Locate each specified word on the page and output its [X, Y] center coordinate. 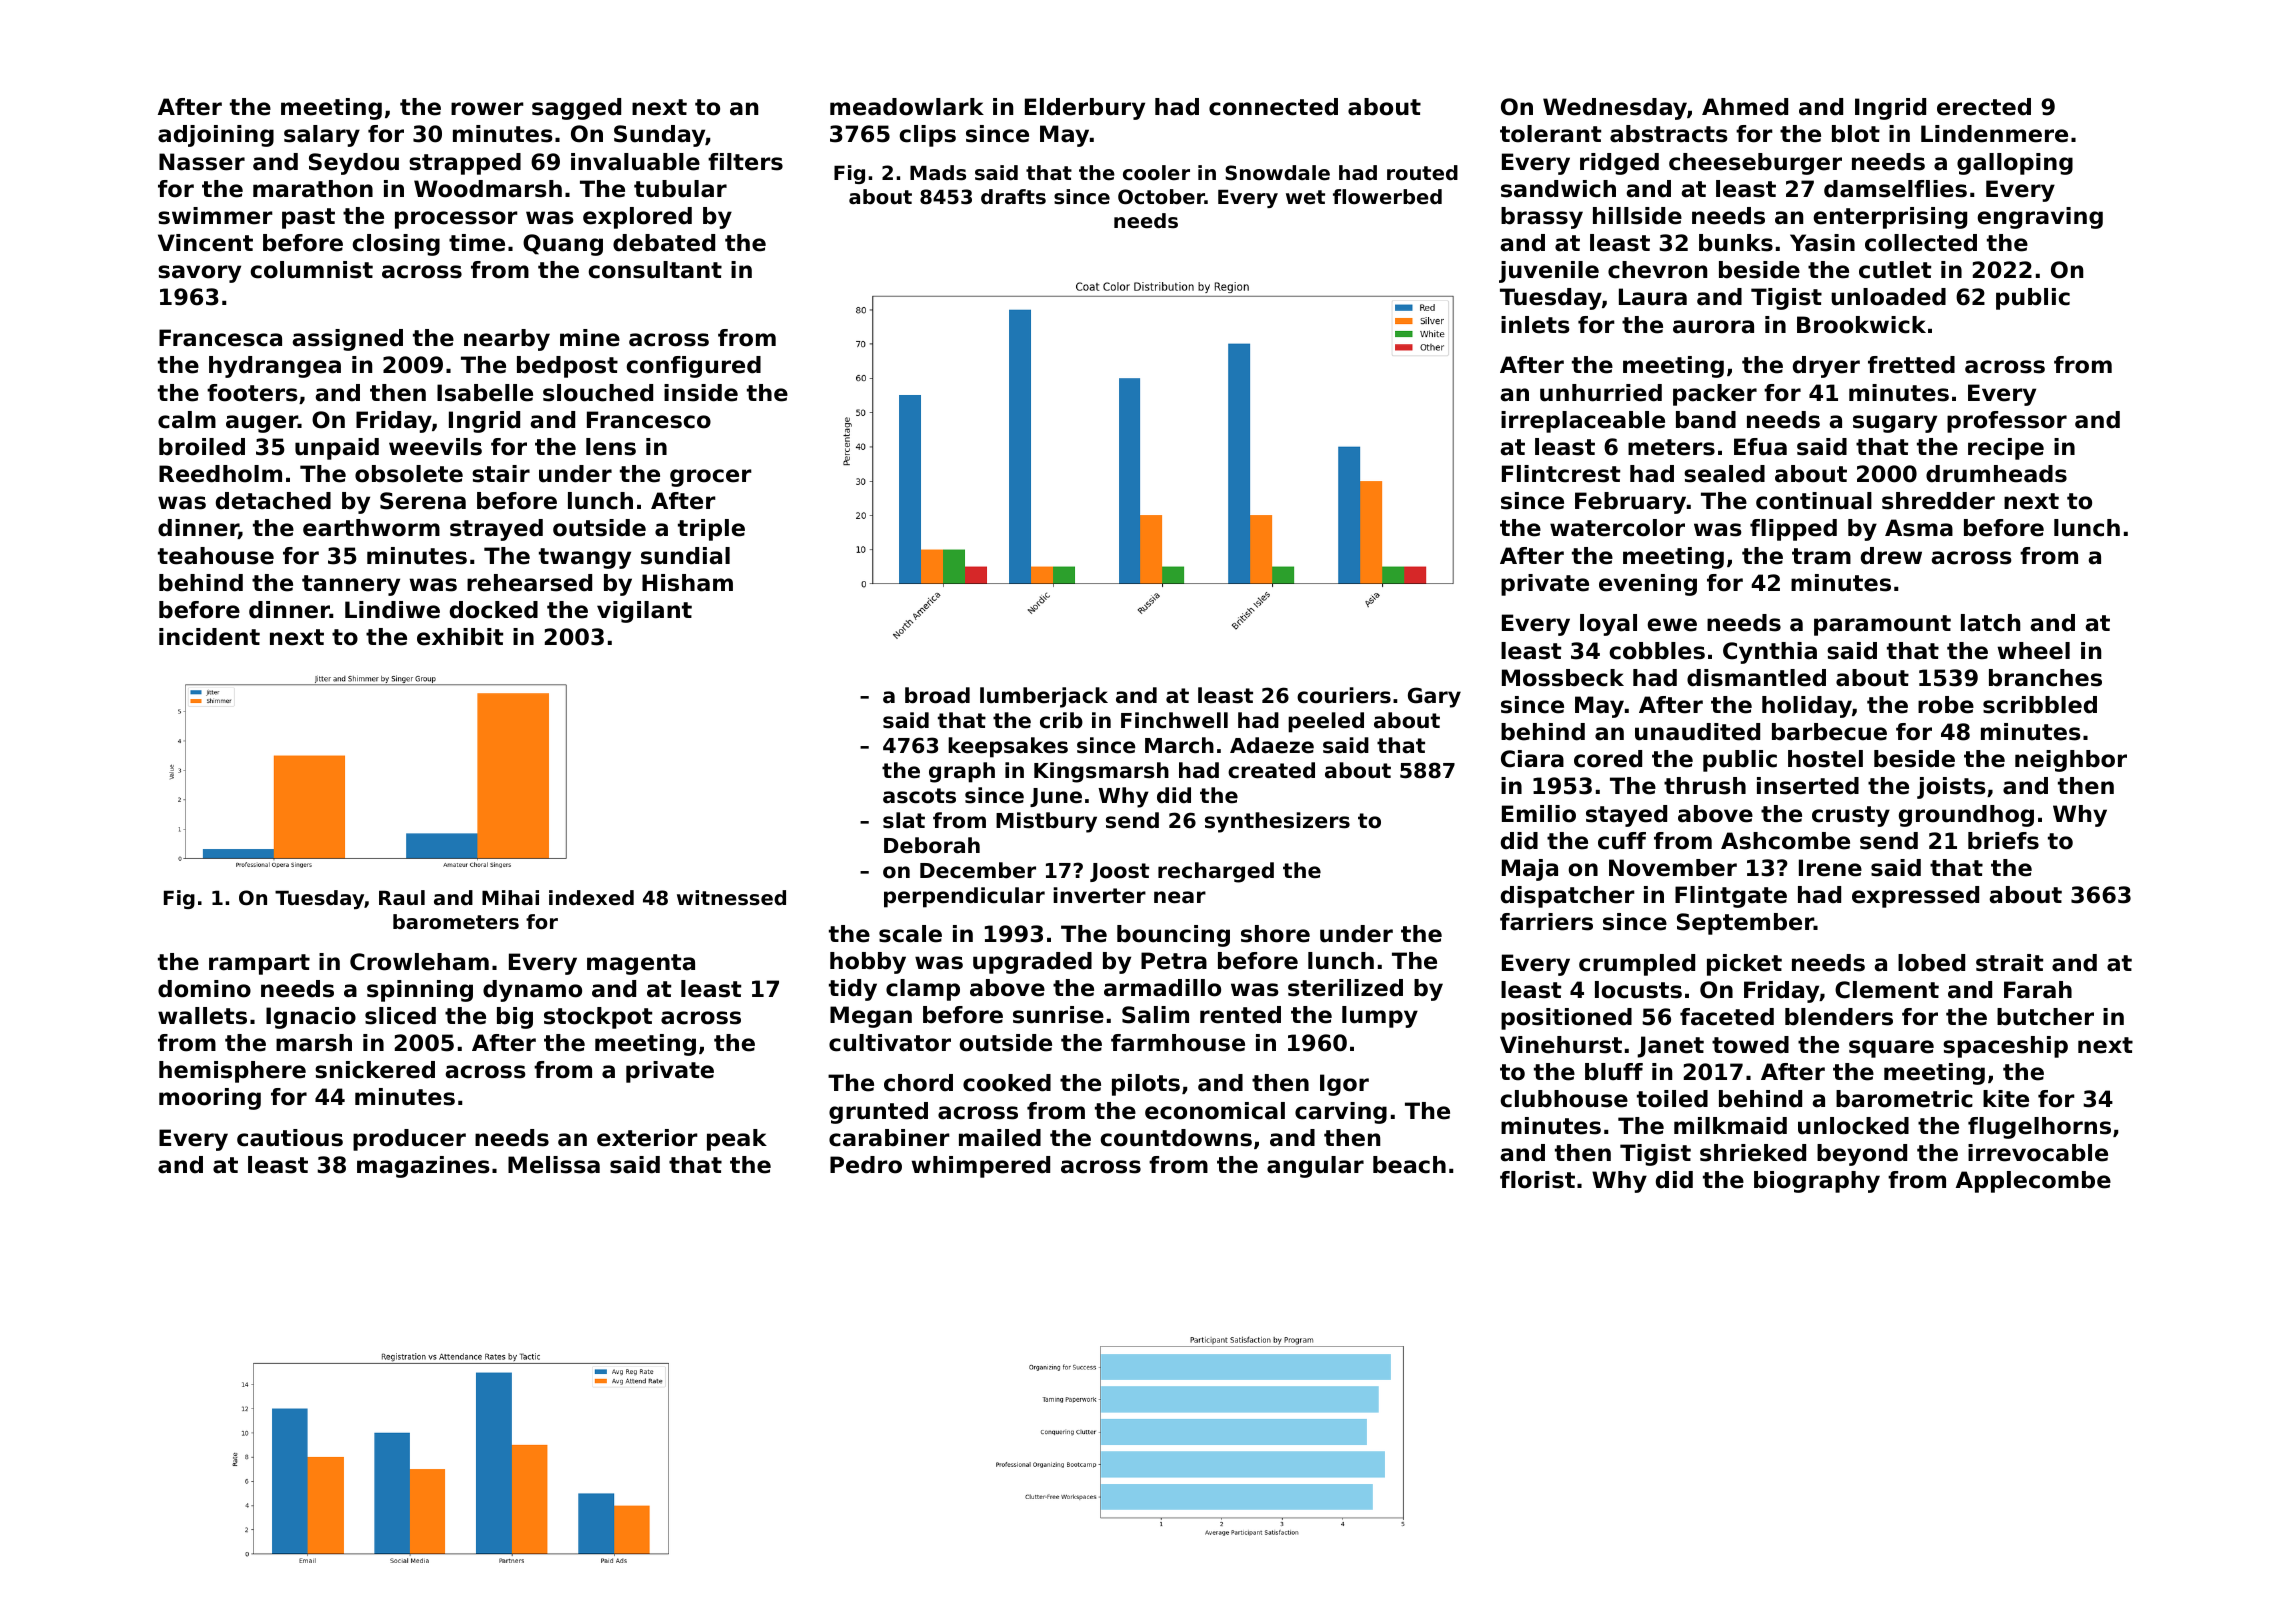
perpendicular [964, 897]
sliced [400, 1016]
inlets [1535, 325]
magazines [423, 1167]
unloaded [1888, 297]
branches [2045, 678]
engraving [2040, 218]
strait [2009, 963]
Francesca [220, 338]
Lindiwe [392, 610]
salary [322, 136]
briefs [2003, 841]
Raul [402, 898]
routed [1422, 173]
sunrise [1058, 1015]
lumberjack [1044, 697]
